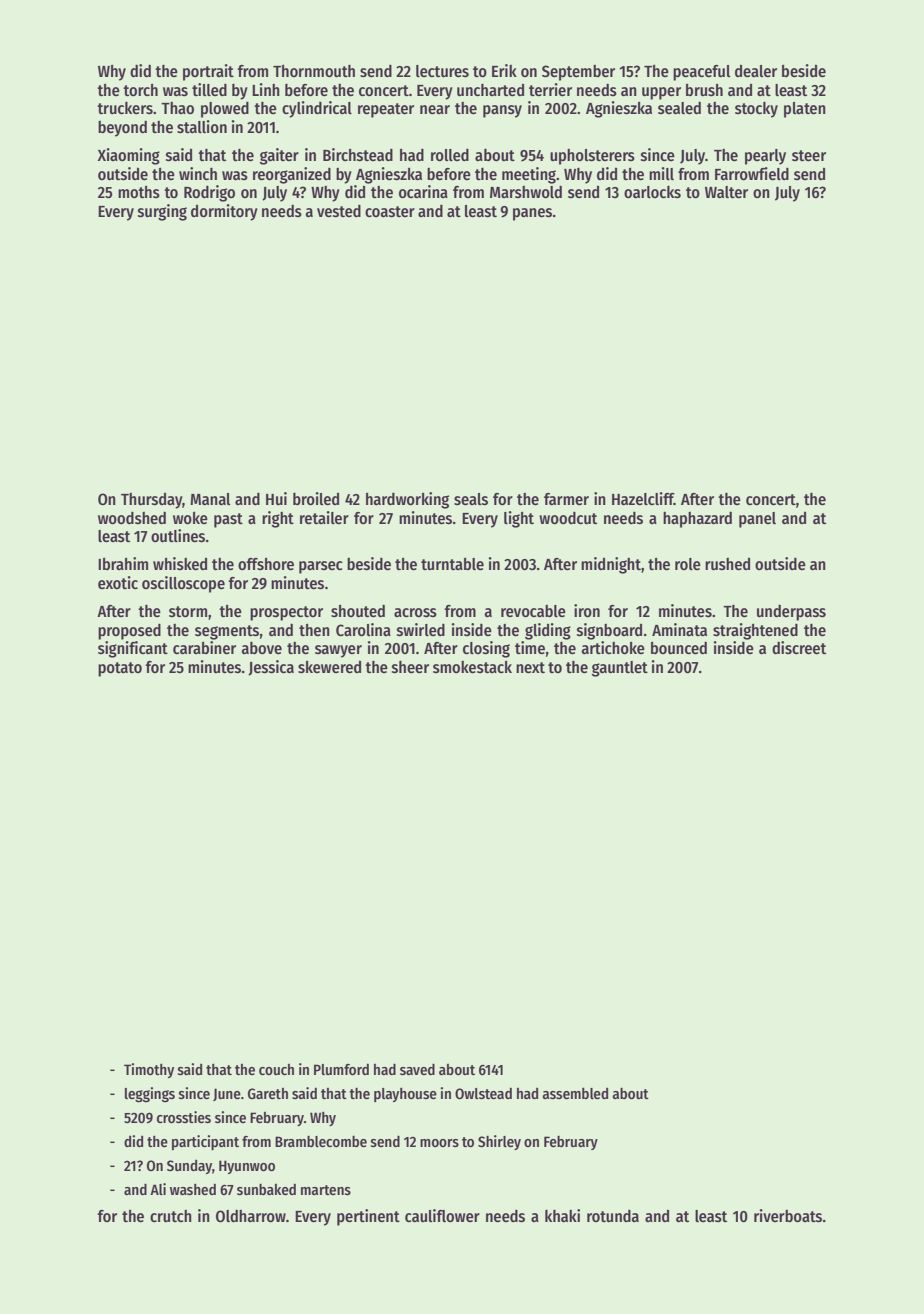  Describe the element at coordinates (247, 1167) in the screenshot. I see `Hyunwoo` at that location.
